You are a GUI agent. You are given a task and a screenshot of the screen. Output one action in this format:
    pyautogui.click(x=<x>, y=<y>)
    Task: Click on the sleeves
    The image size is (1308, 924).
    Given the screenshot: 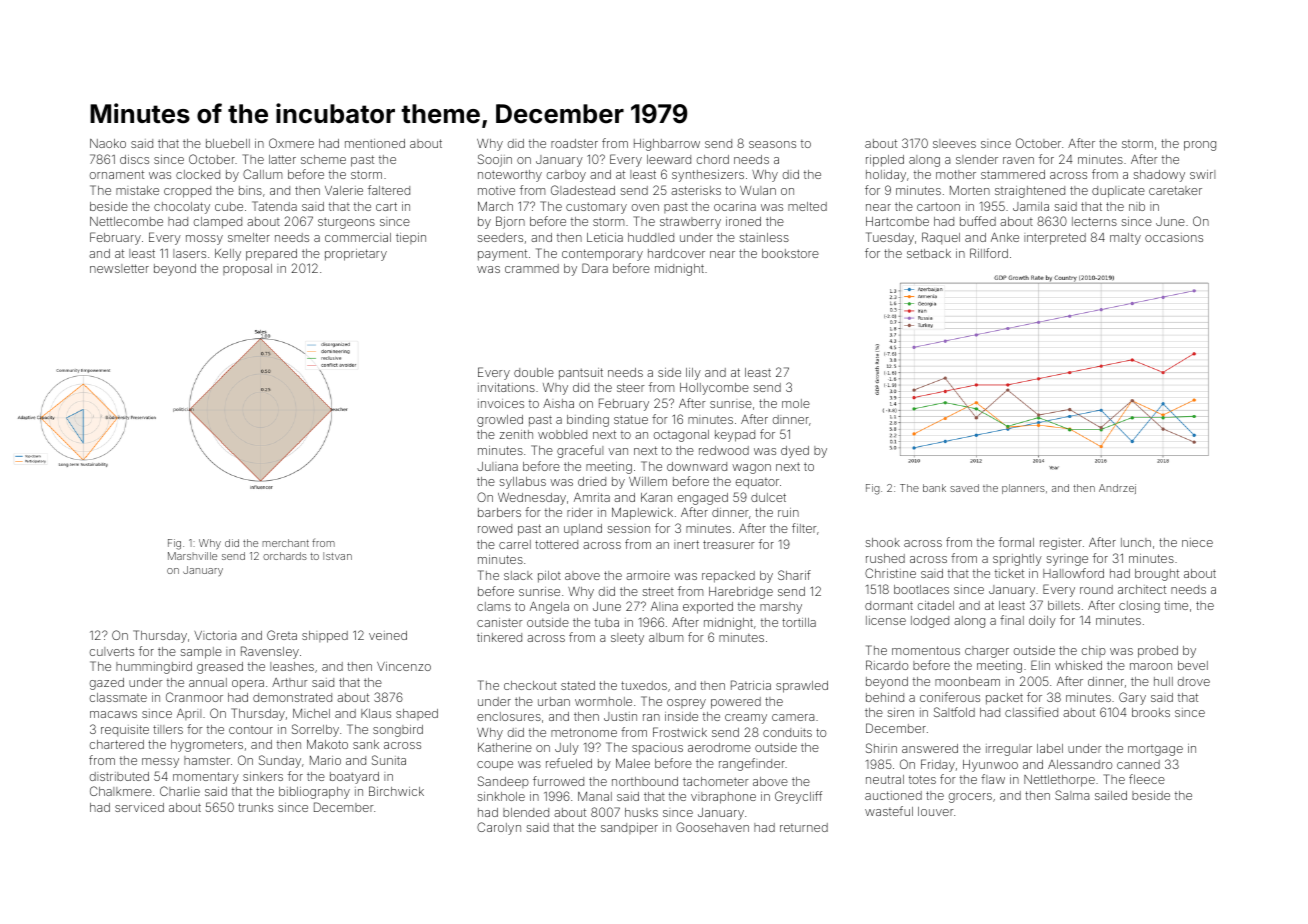 What is the action you would take?
    pyautogui.click(x=954, y=143)
